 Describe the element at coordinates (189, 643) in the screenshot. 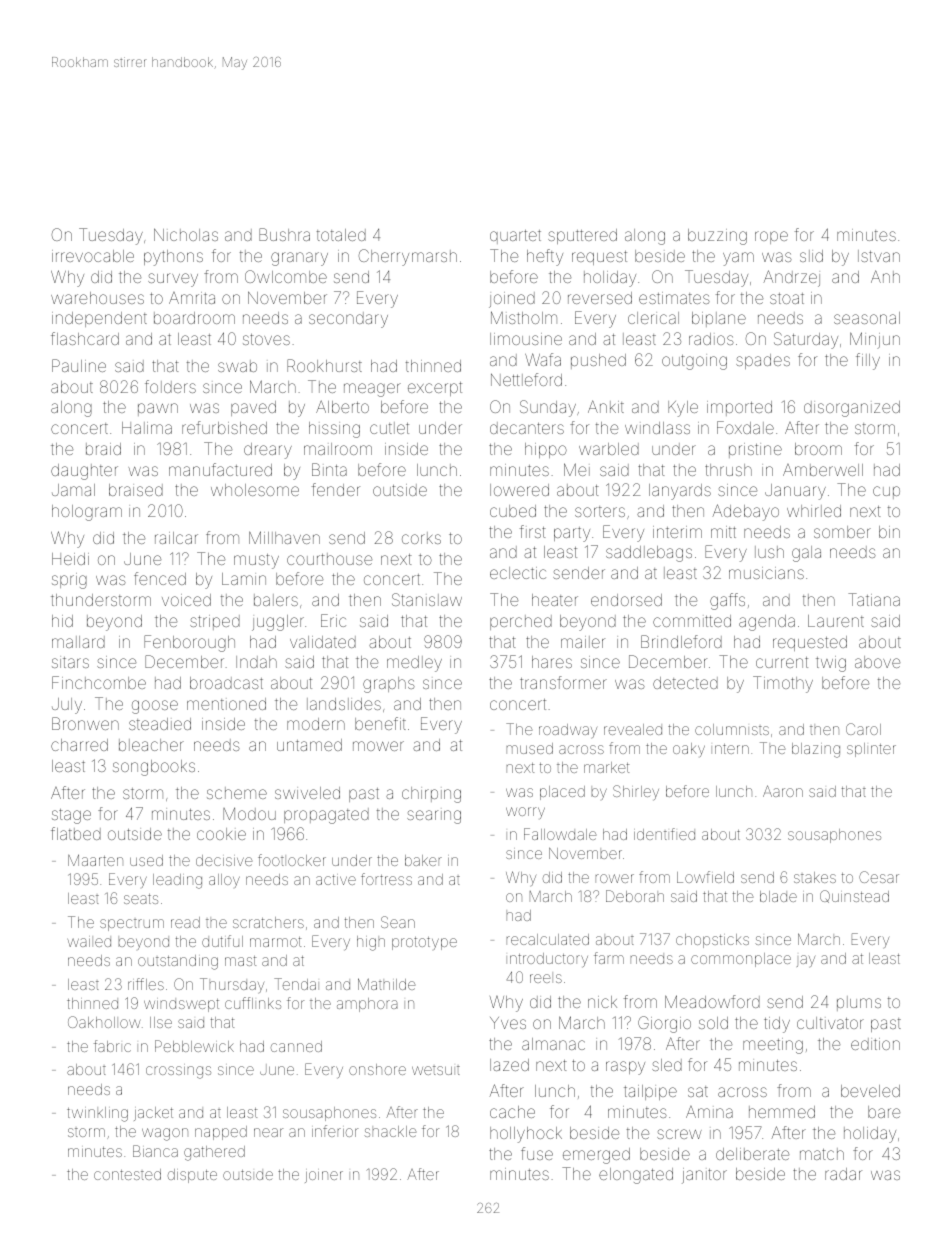

I see `Fenborough` at that location.
